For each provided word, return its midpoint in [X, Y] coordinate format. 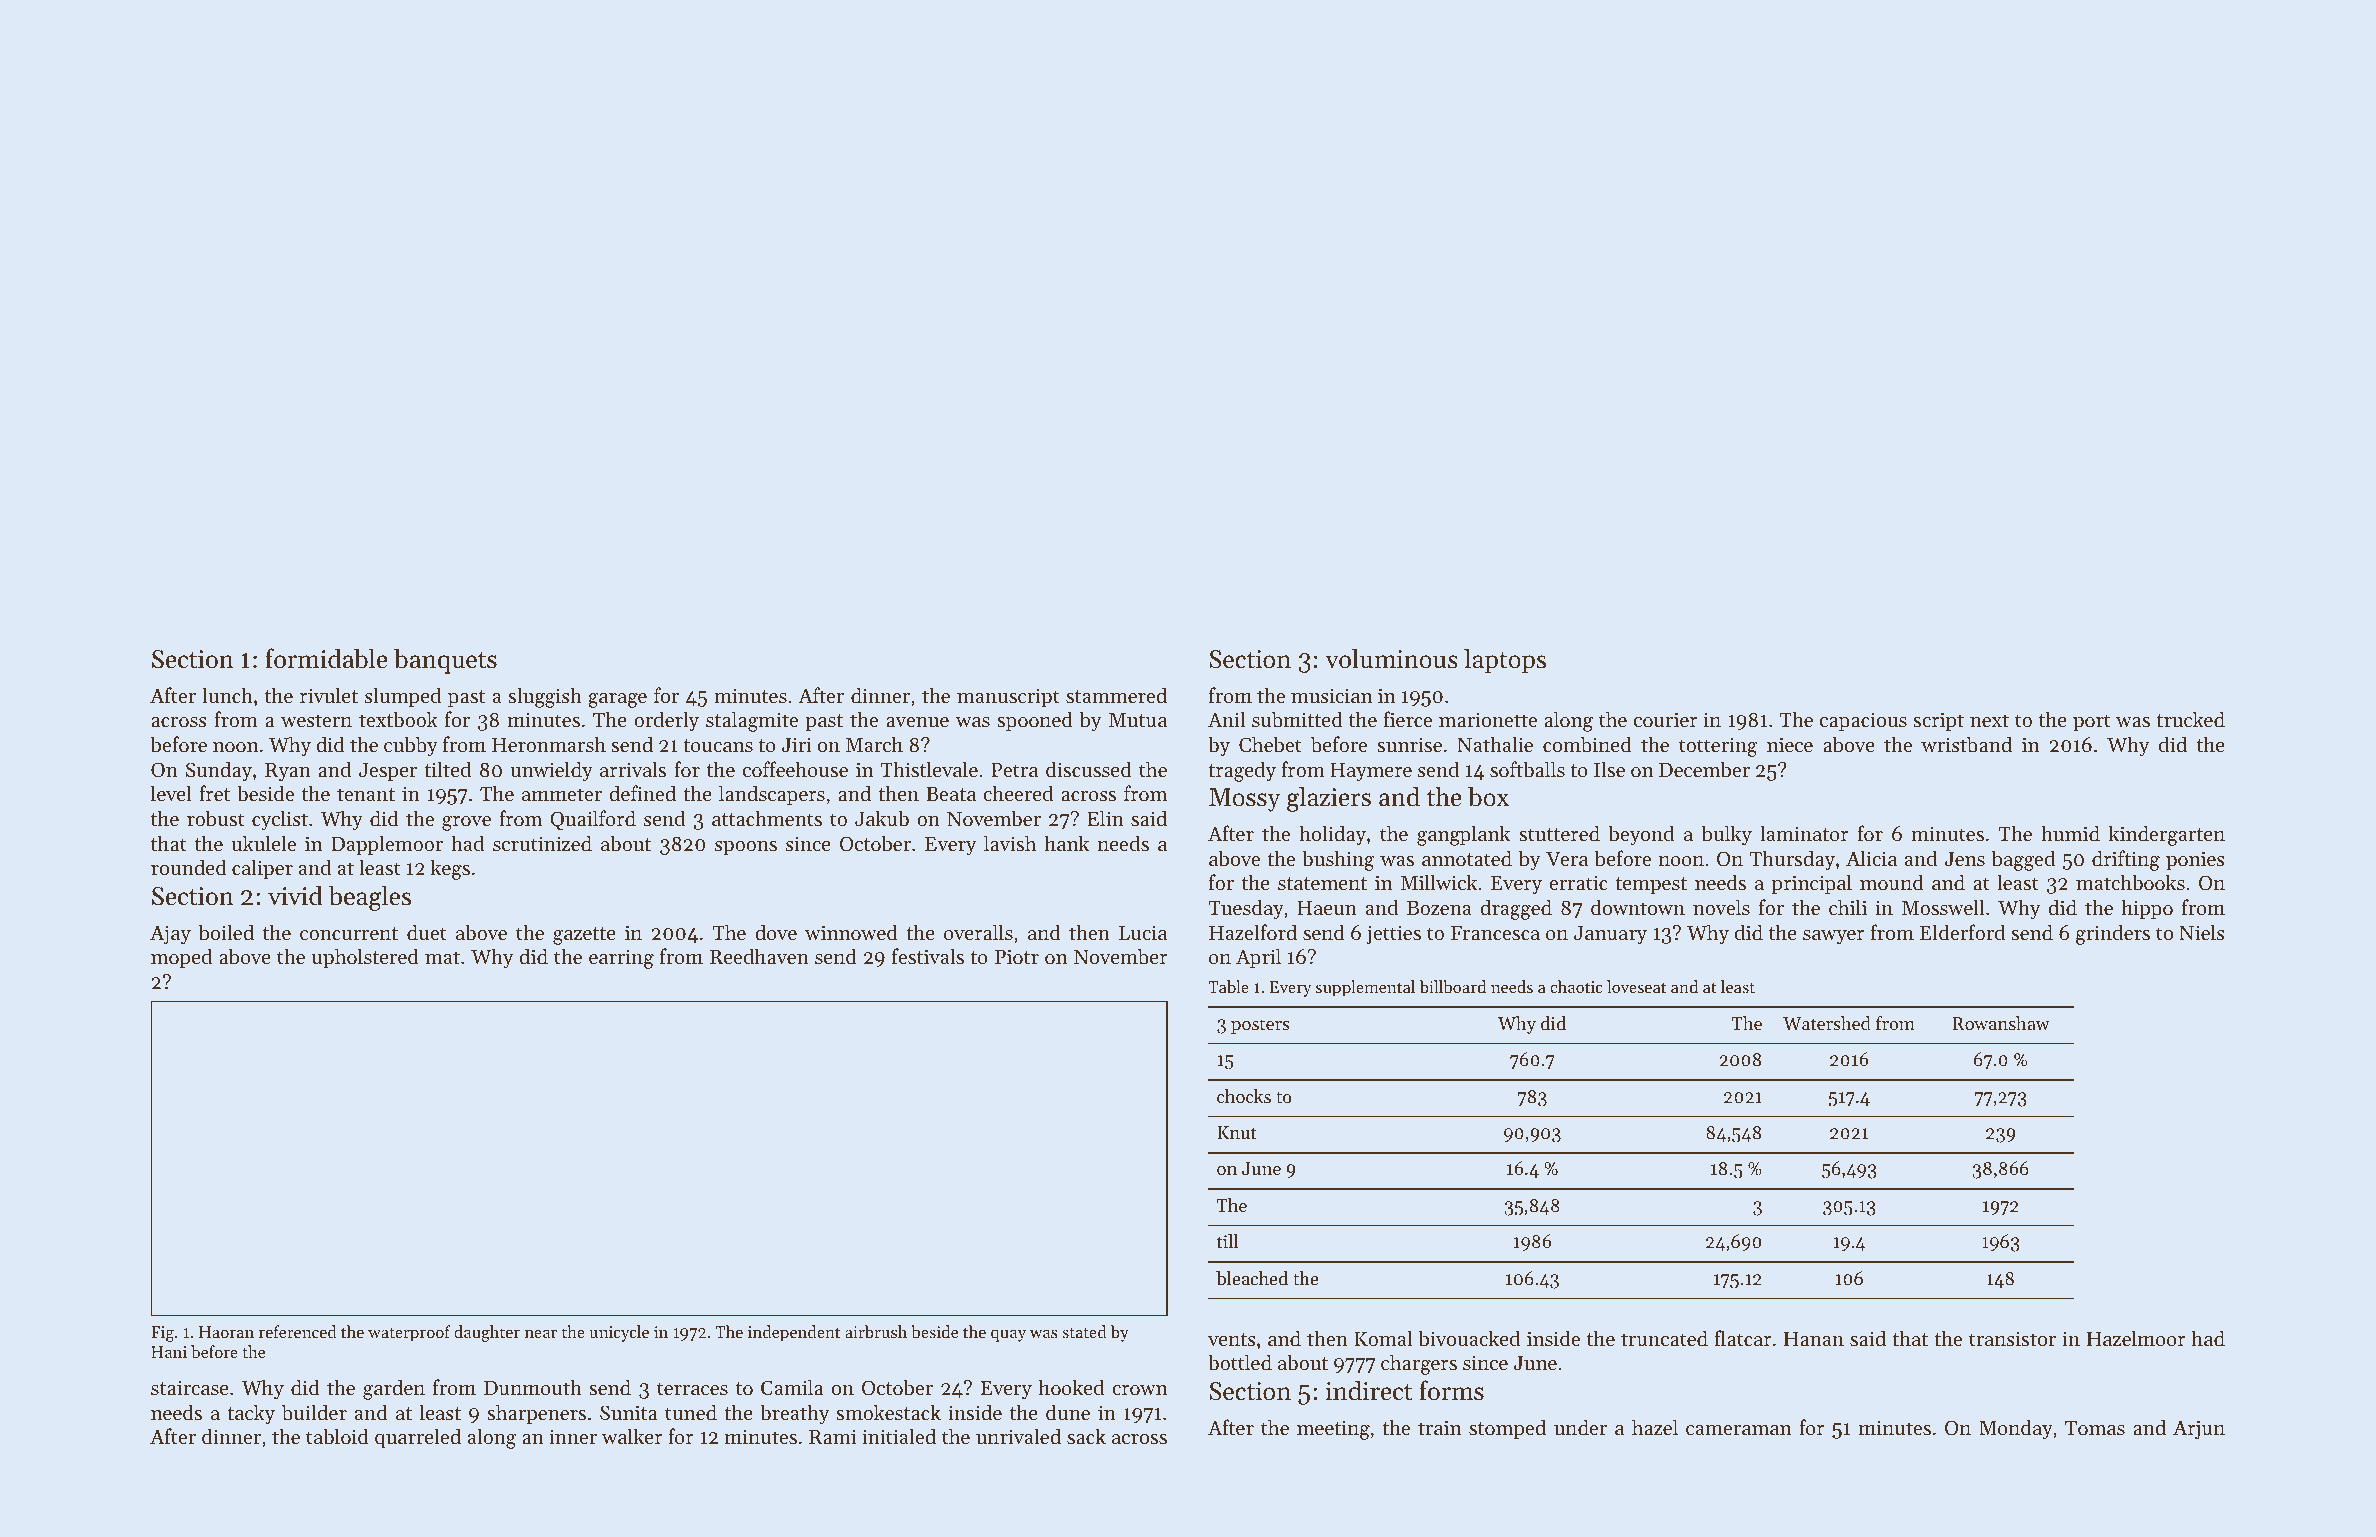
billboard [1452, 986]
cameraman [1738, 1430]
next [1989, 720]
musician [1331, 696]
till [1227, 1241]
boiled [226, 932]
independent [794, 1333]
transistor [2012, 1339]
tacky [251, 1414]
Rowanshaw [2001, 1023]
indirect [1368, 1390]
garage [617, 700]
